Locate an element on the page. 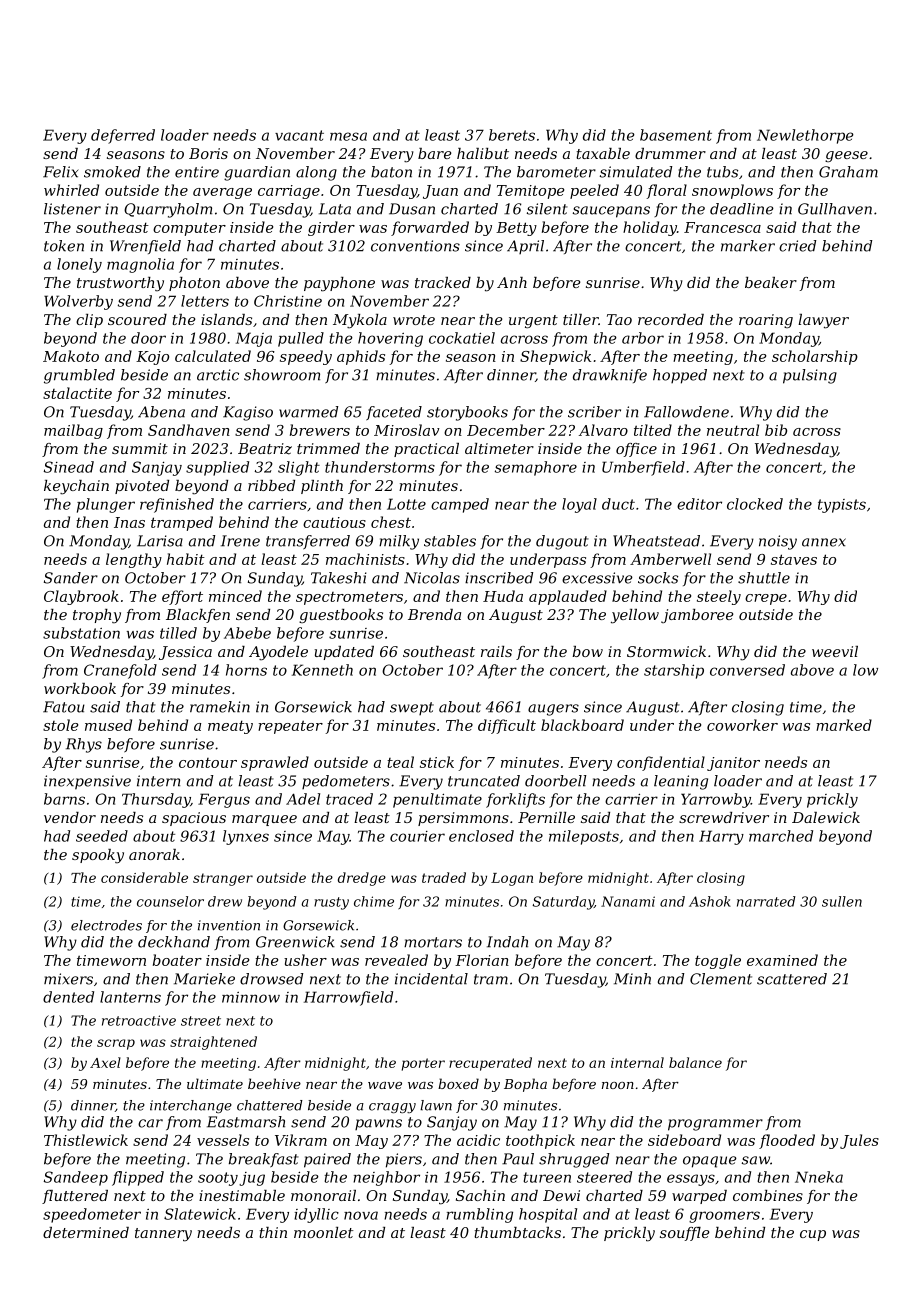 Image resolution: width=924 pixels, height=1308 pixels. recorded is located at coordinates (671, 319).
